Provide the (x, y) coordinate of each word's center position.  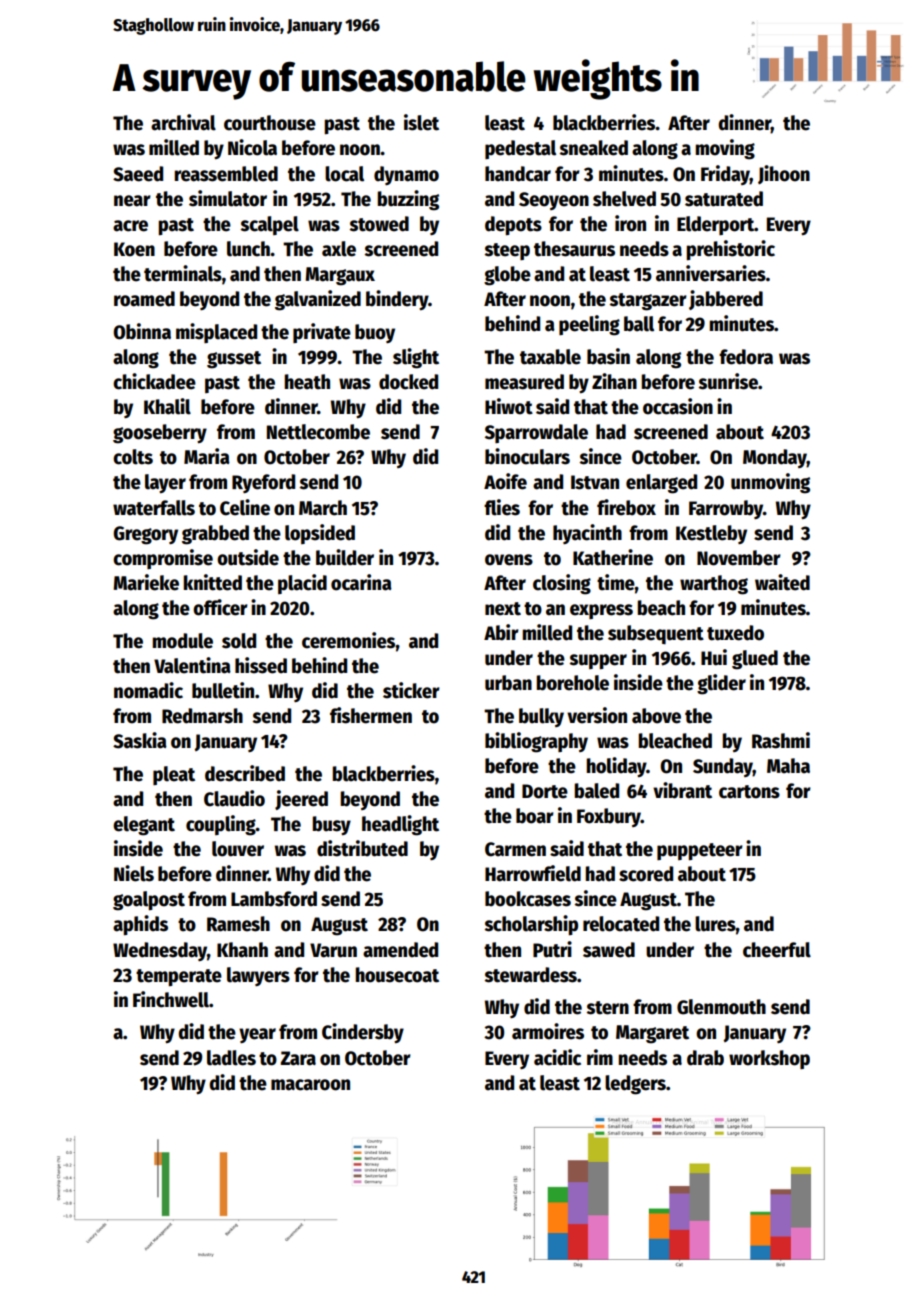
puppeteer (700, 851)
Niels (134, 873)
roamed (144, 299)
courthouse (270, 123)
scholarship (531, 925)
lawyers (258, 976)
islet (421, 122)
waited (782, 582)
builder (345, 557)
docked (408, 382)
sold (239, 641)
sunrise (728, 381)
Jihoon (784, 174)
